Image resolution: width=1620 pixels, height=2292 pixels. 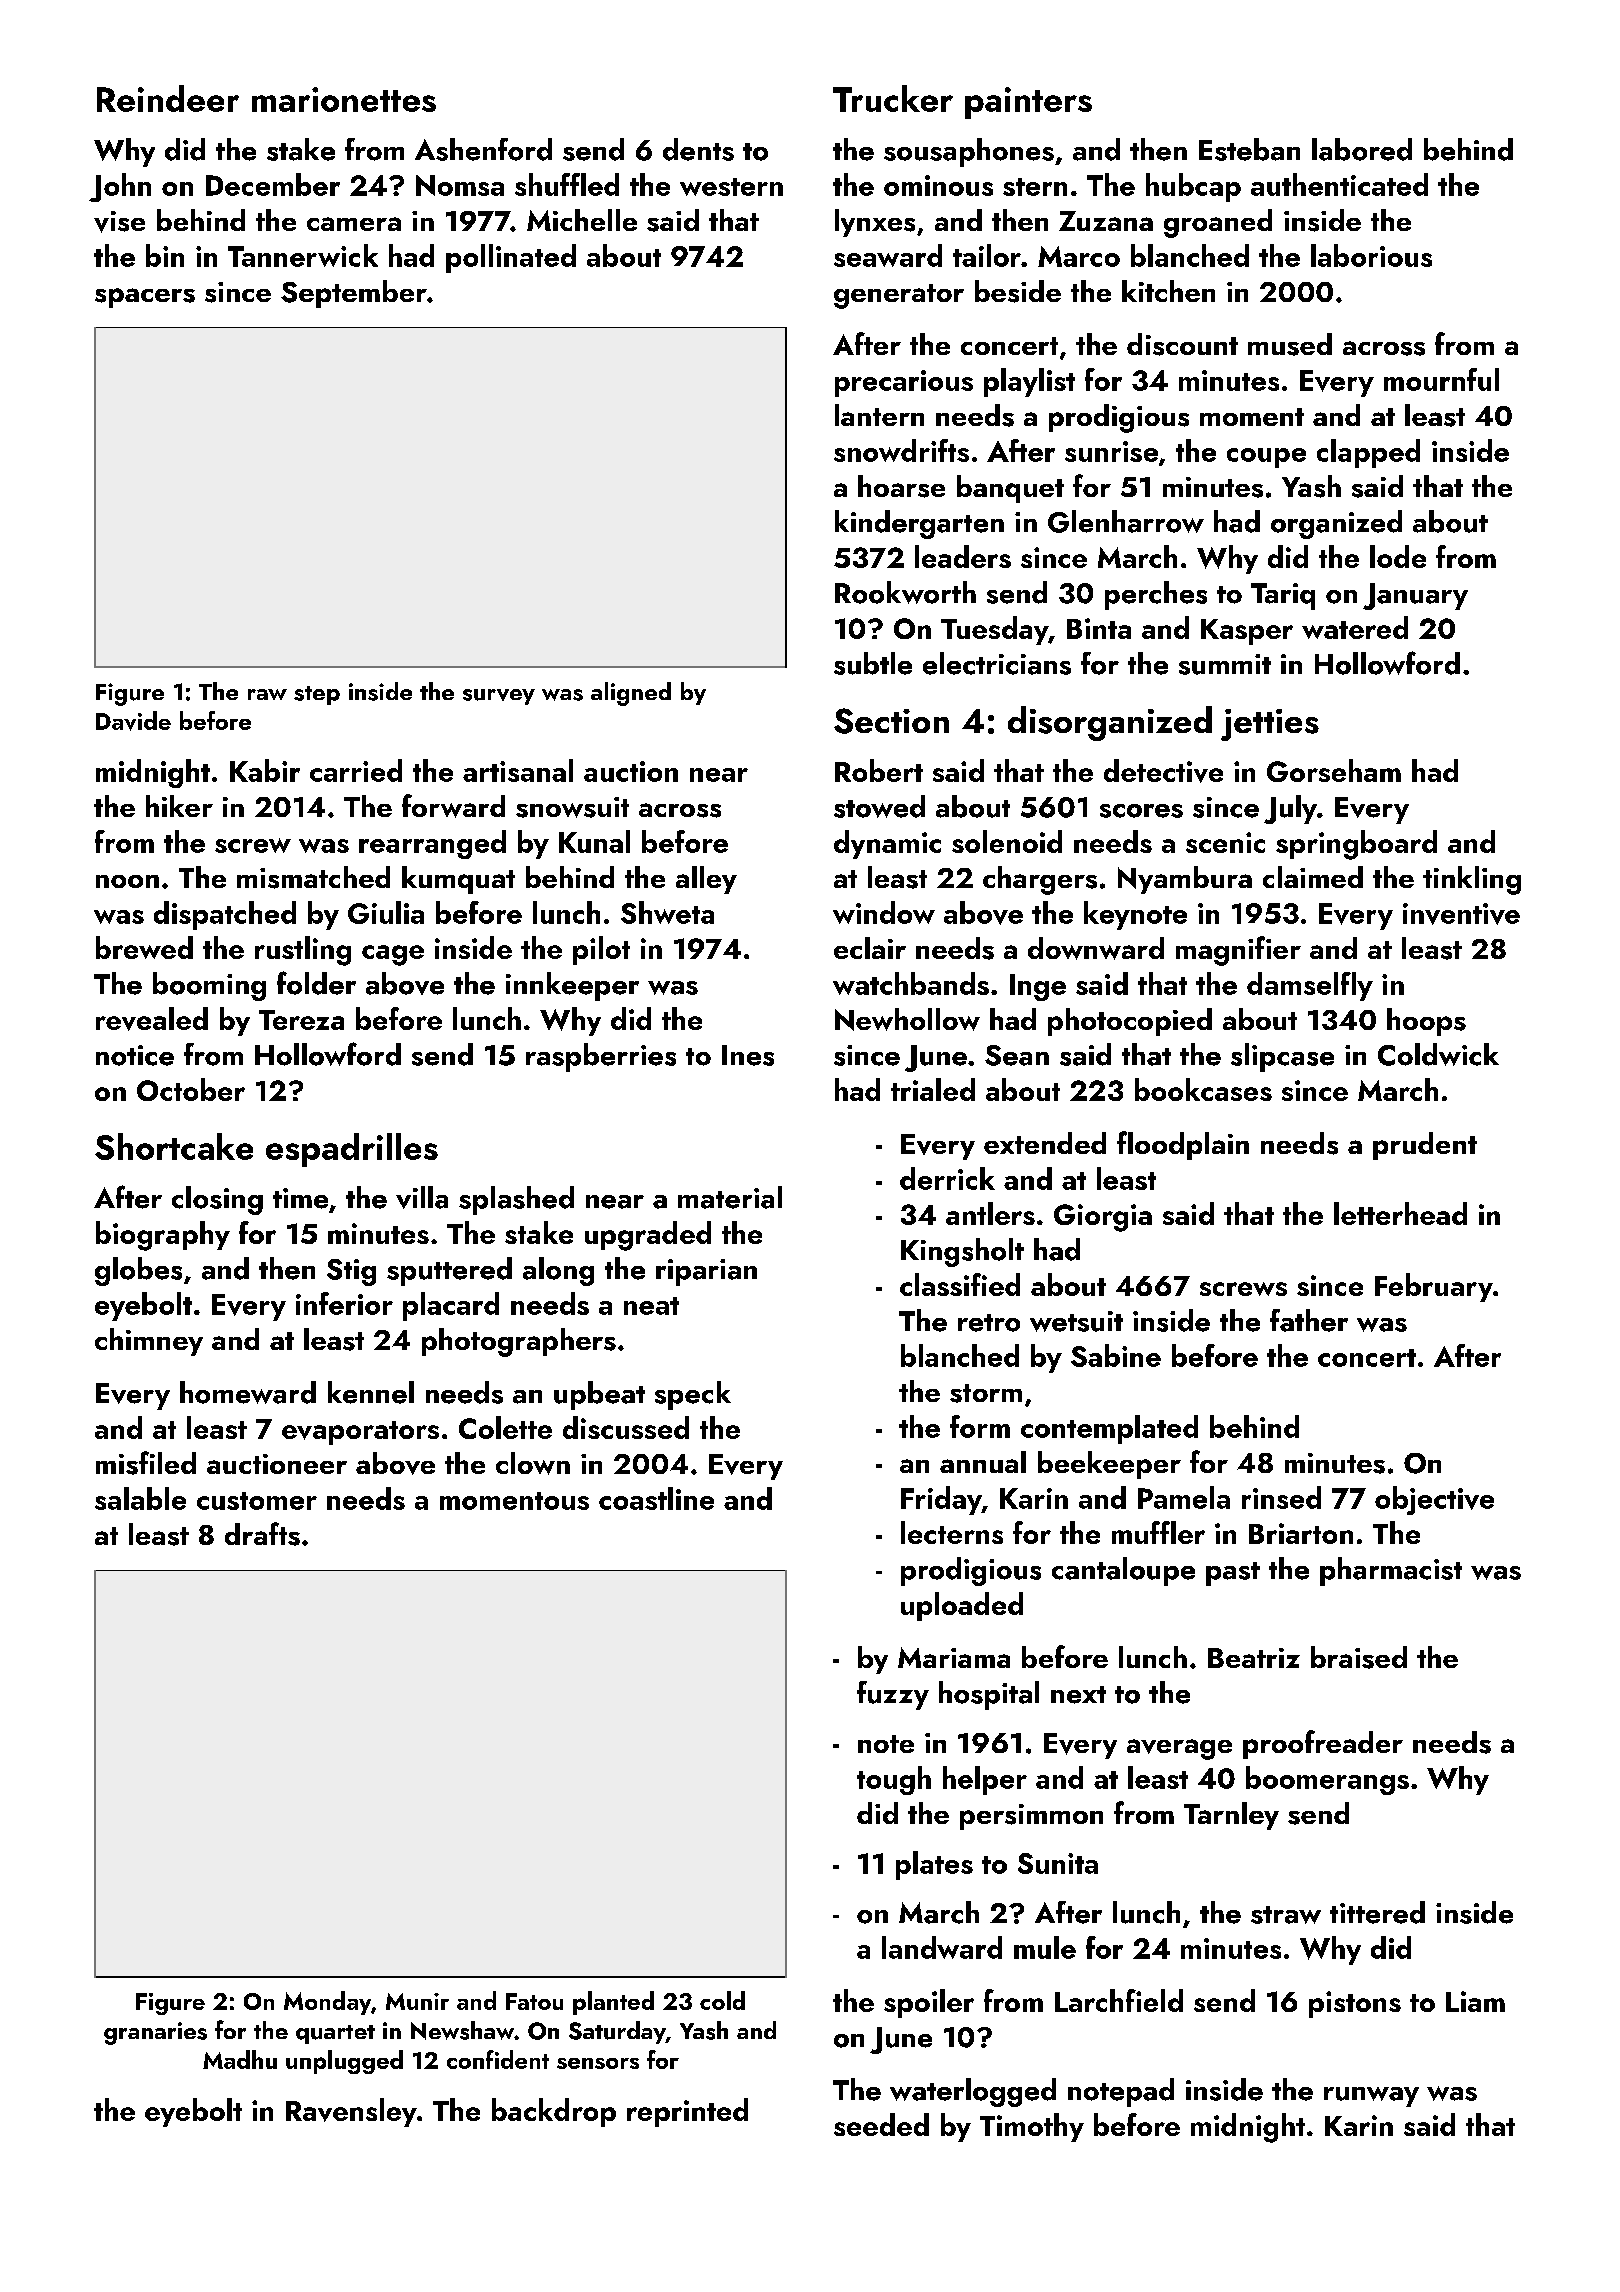 I want to click on February, so click(x=1434, y=1287).
